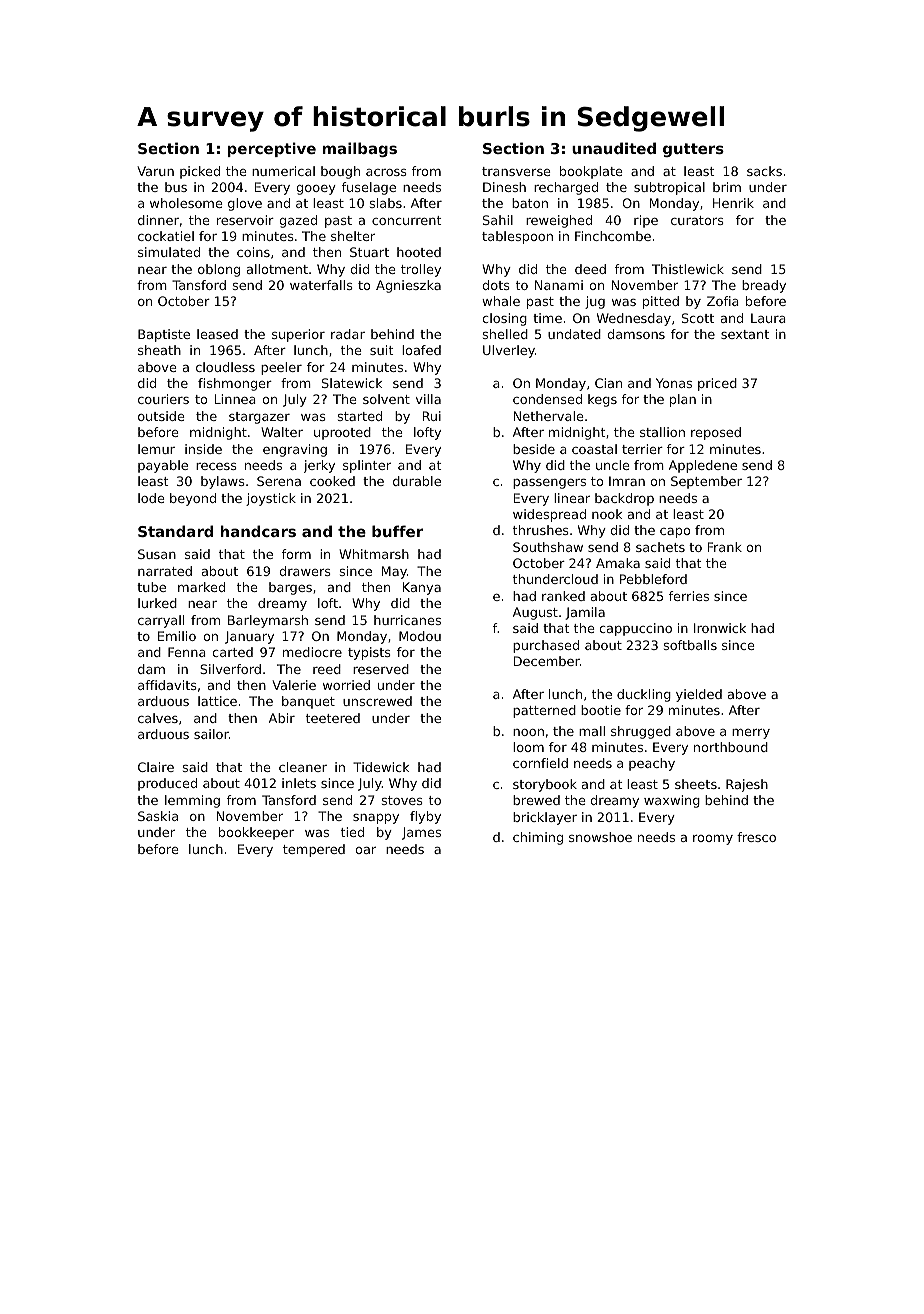  I want to click on bookkeeper, so click(256, 833).
